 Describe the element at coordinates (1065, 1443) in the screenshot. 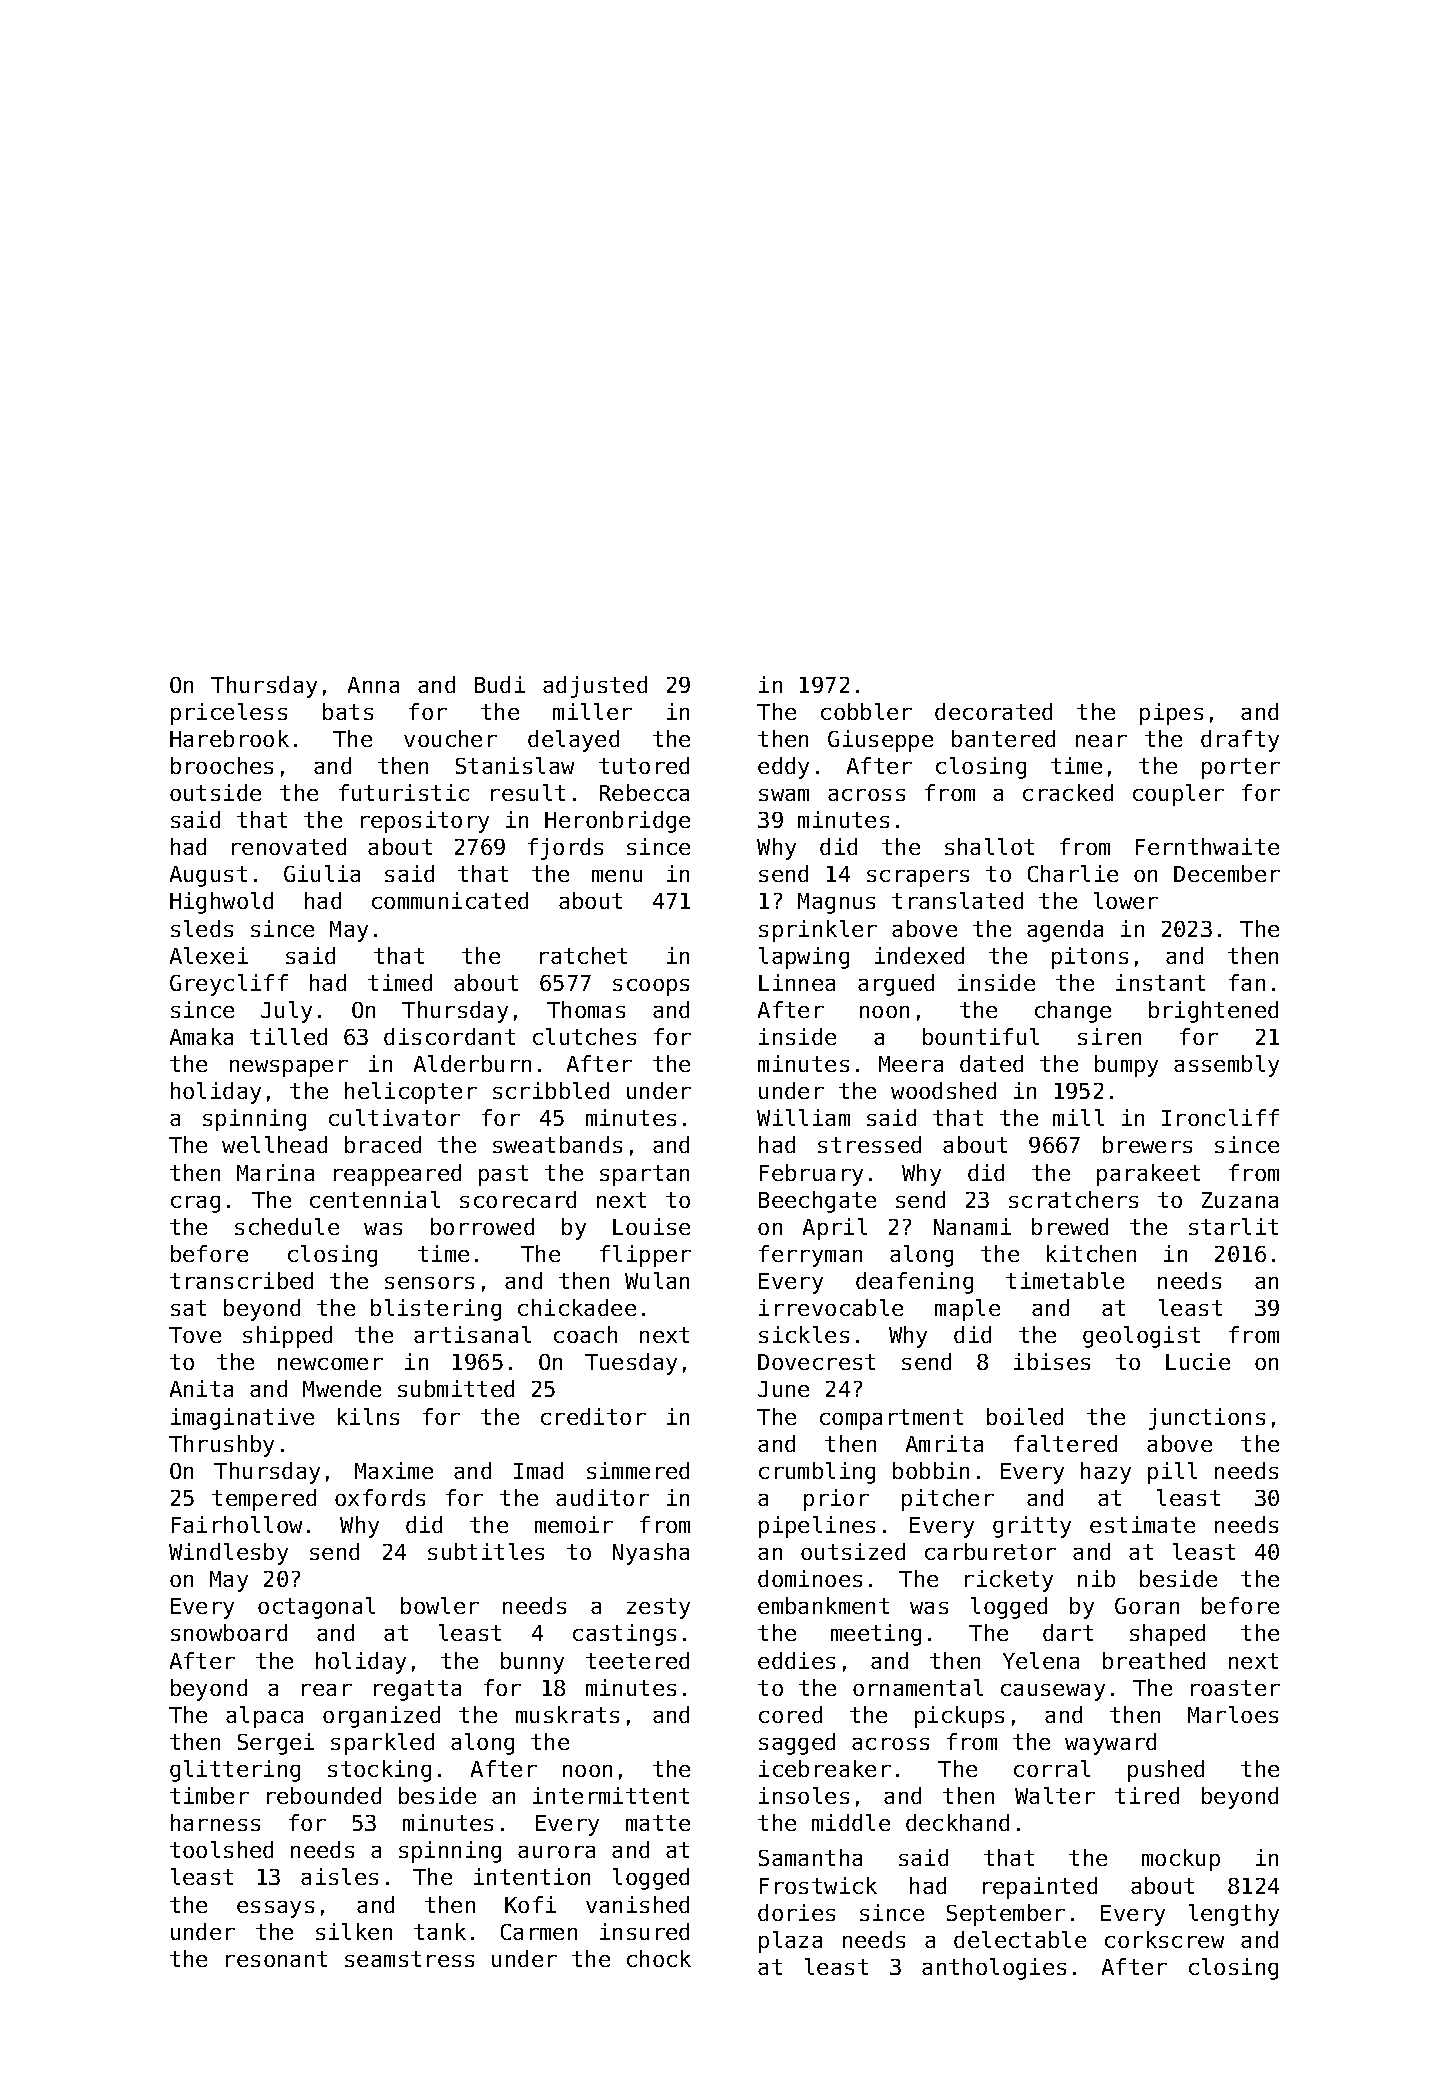

I see `faltered` at that location.
